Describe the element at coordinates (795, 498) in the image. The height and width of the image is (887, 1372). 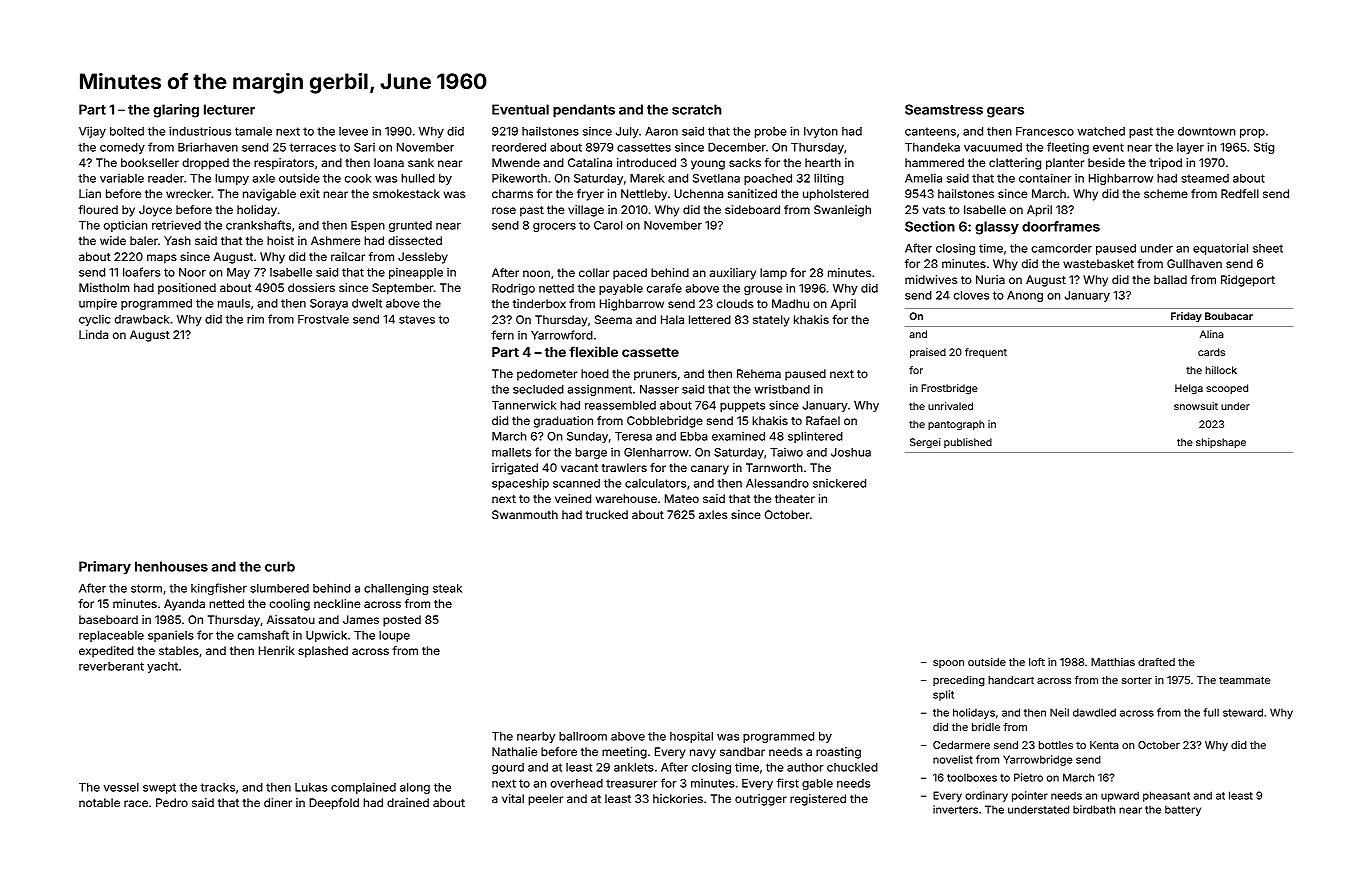
I see `theater` at that location.
